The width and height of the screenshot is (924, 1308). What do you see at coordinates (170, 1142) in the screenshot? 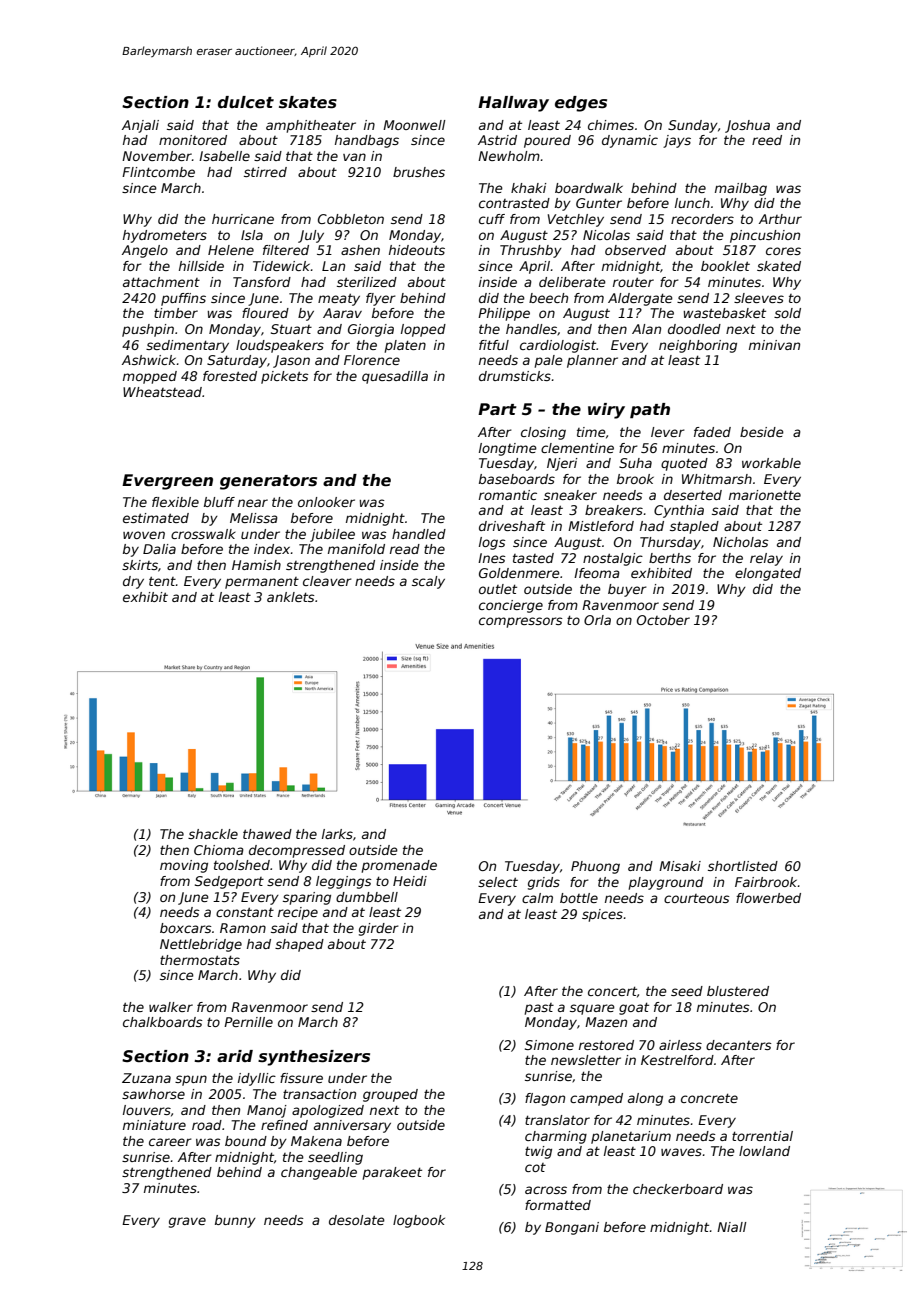
I see `career` at bounding box center [170, 1142].
